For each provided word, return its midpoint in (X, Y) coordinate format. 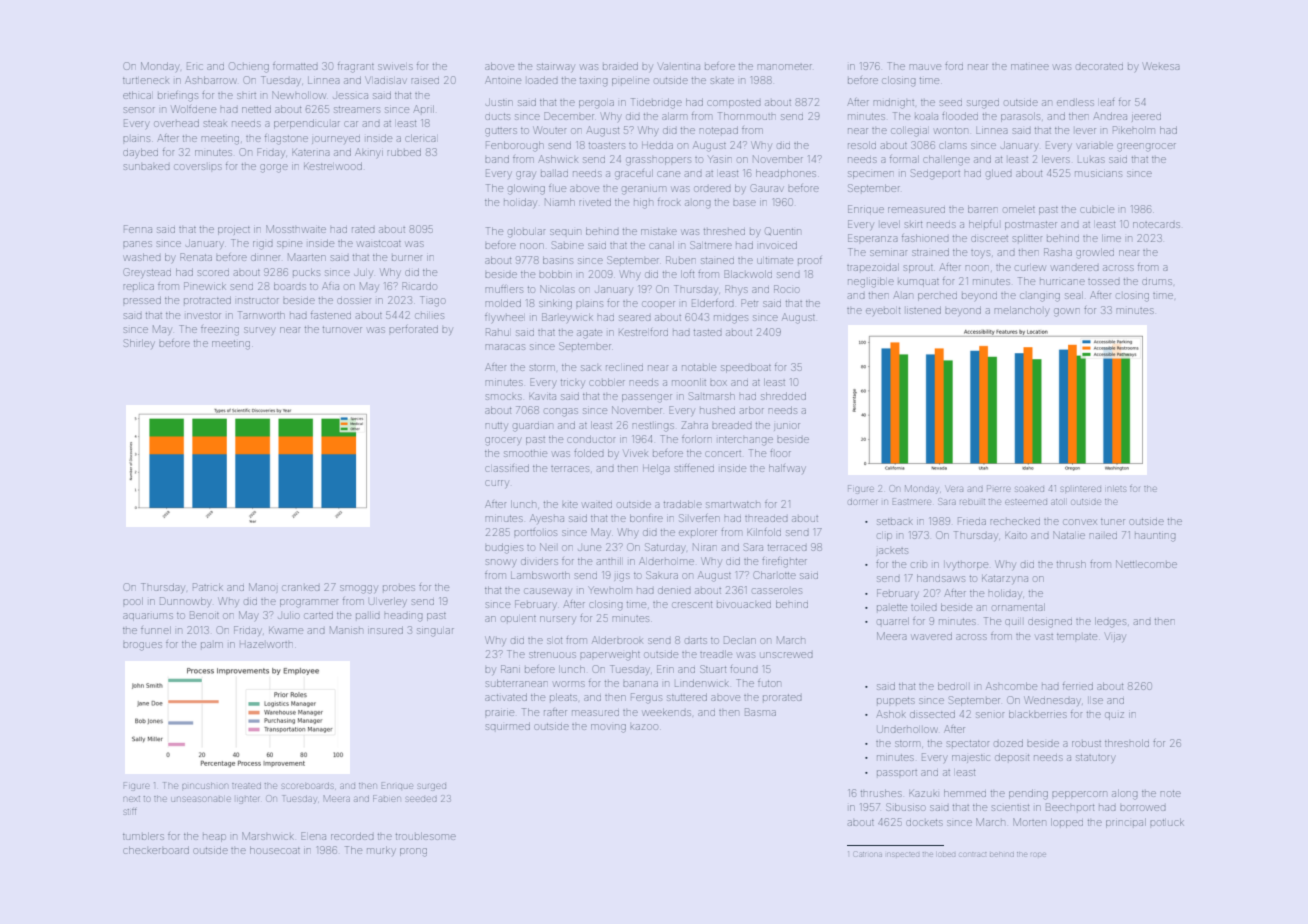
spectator (968, 744)
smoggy (358, 589)
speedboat (746, 368)
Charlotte (775, 575)
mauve (925, 67)
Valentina (679, 67)
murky (381, 851)
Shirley (139, 343)
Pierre (998, 488)
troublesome (426, 836)
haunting (1155, 537)
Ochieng (249, 67)
